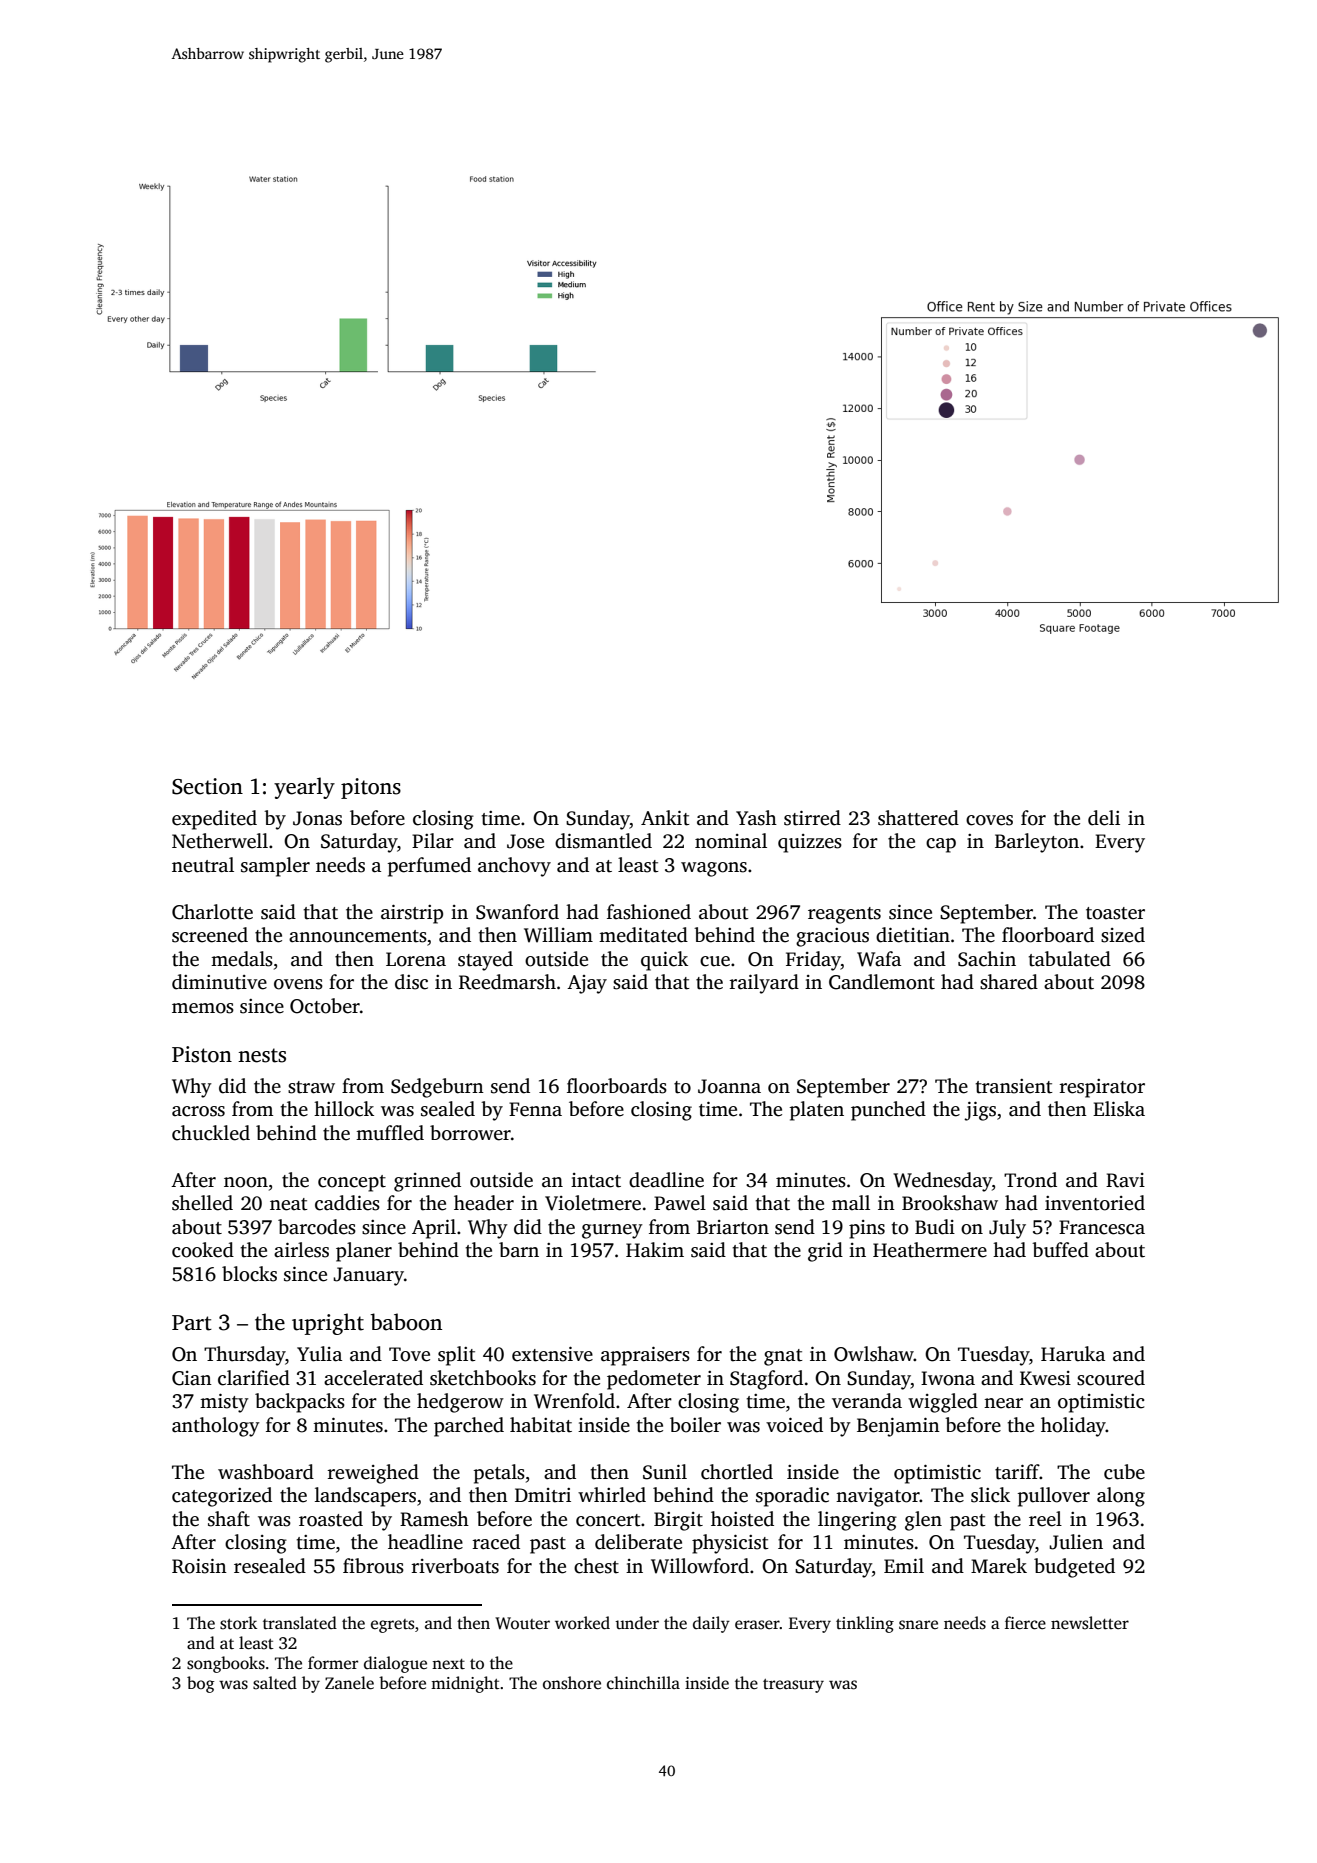 The height and width of the screenshot is (1863, 1317). Describe the element at coordinates (918, 818) in the screenshot. I see `shattered` at that location.
